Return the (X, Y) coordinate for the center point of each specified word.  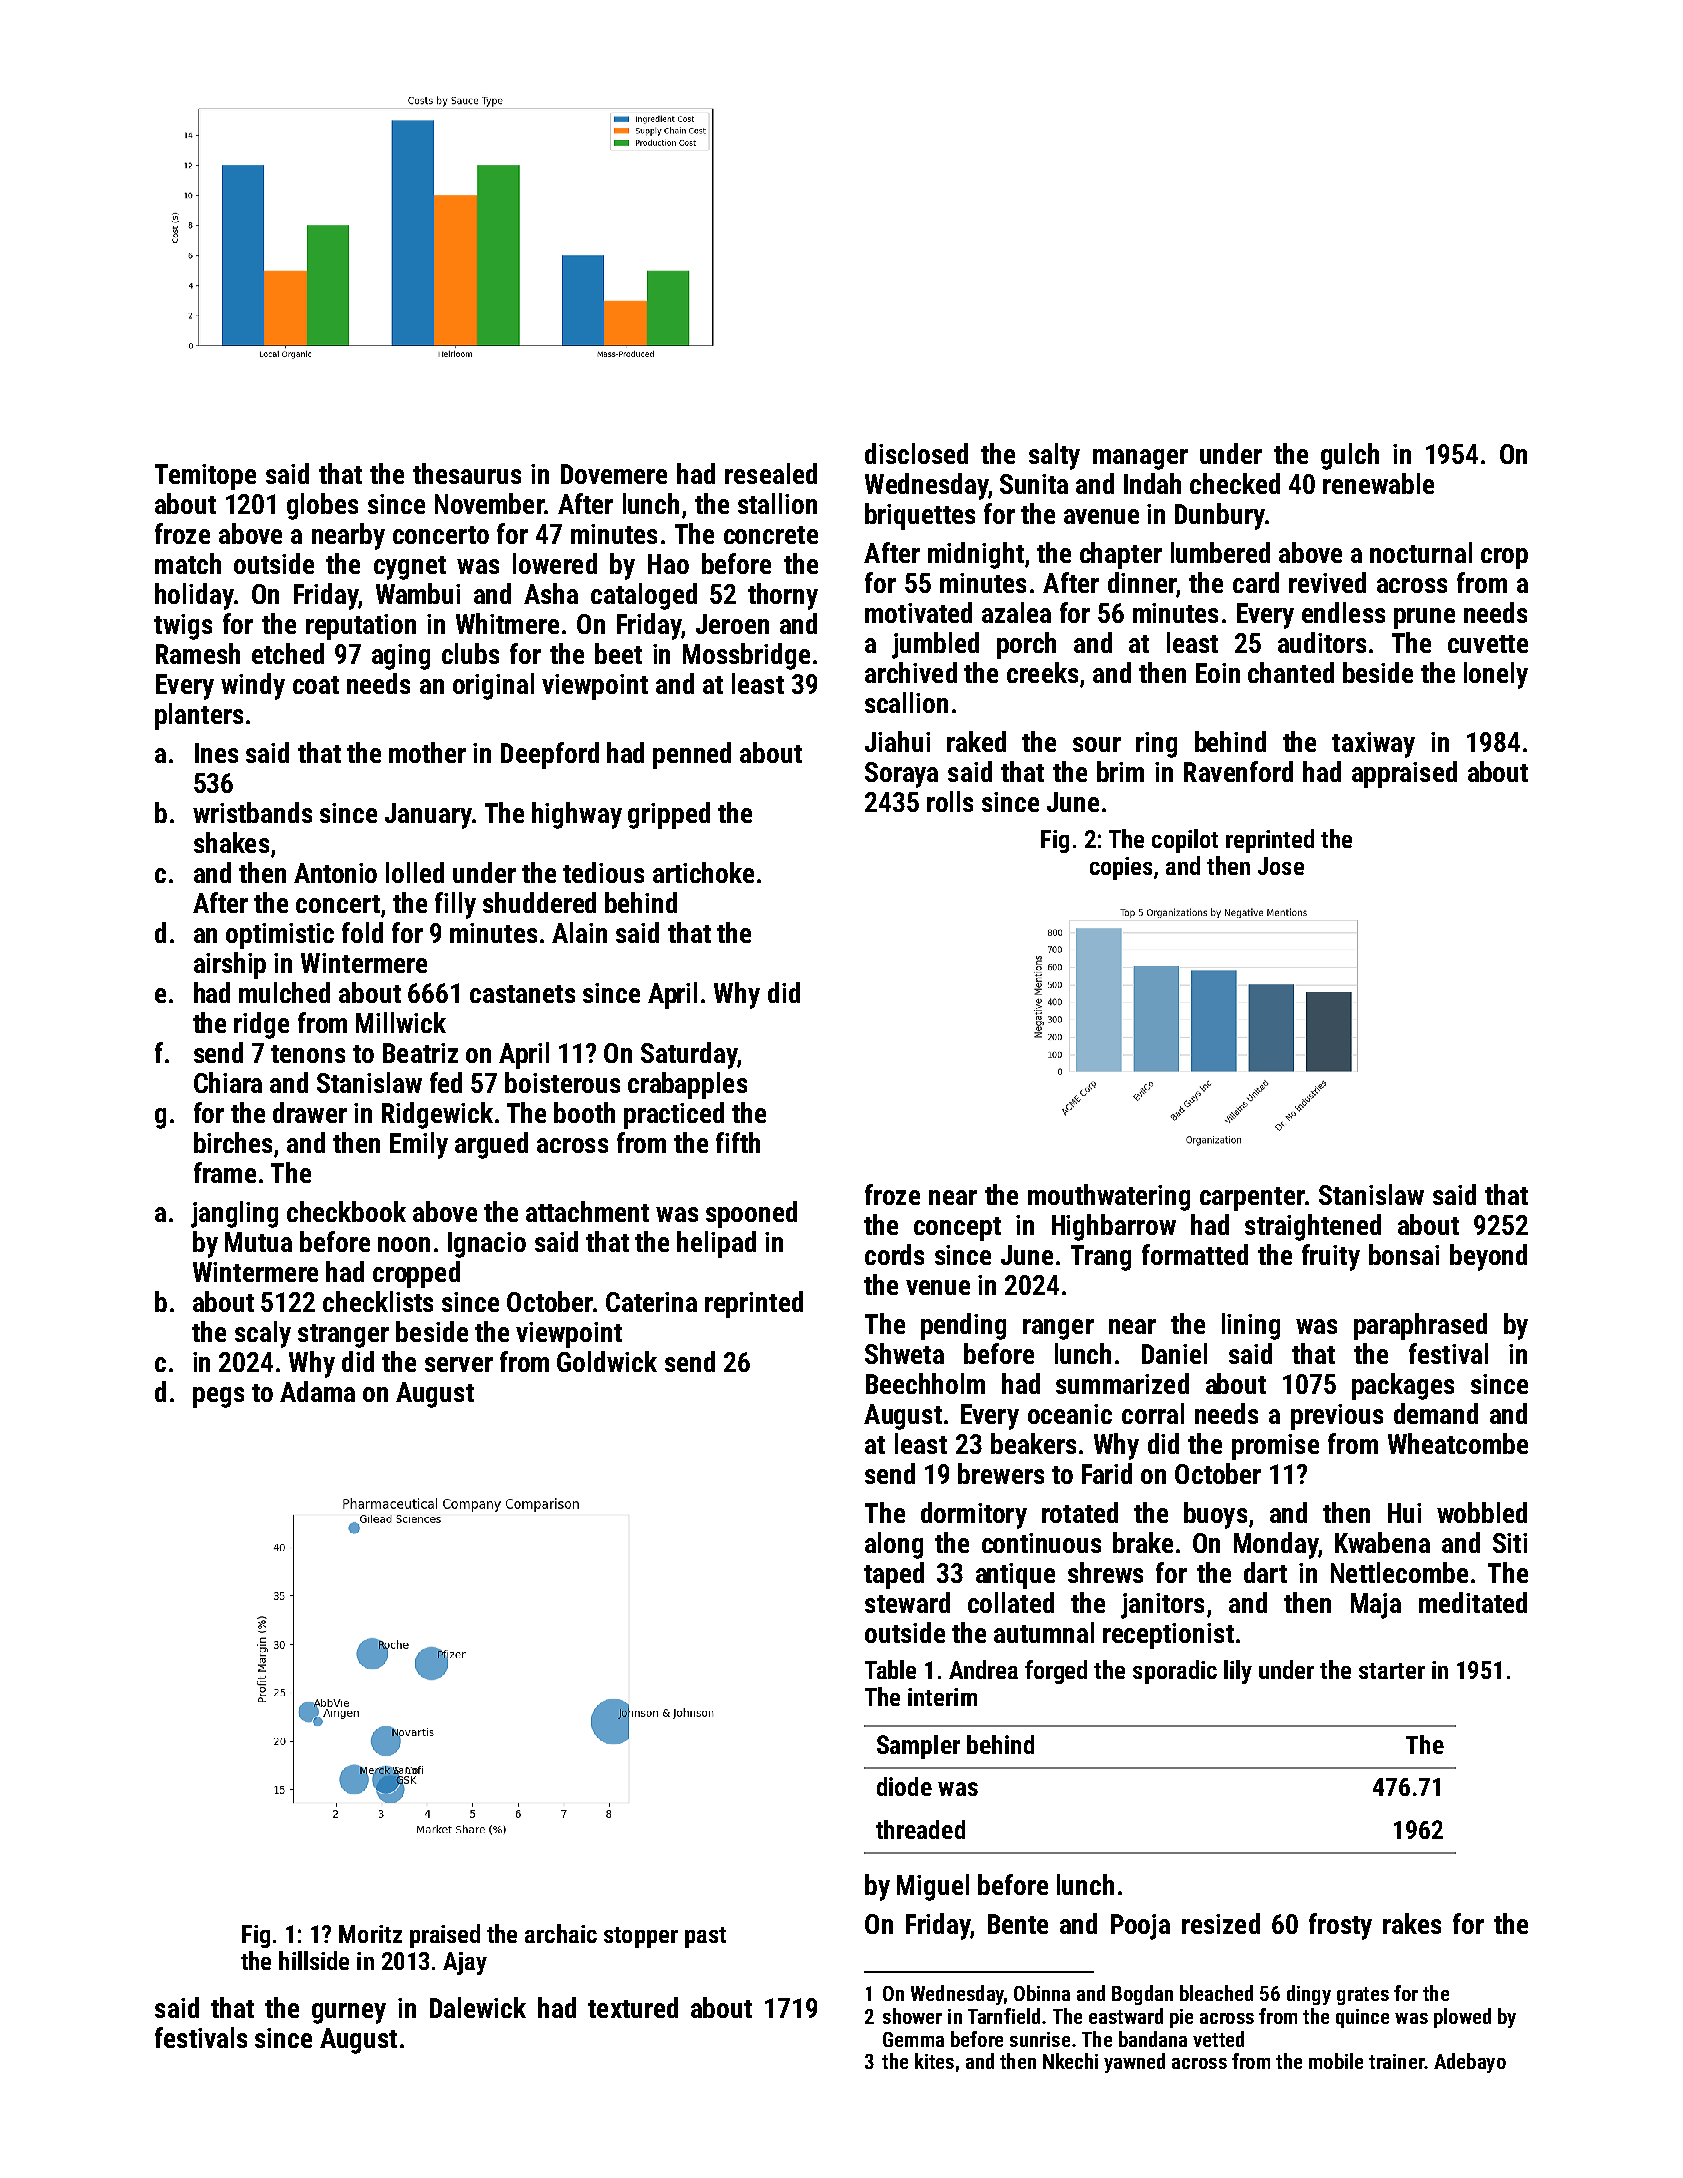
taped (894, 1575)
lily (1238, 1672)
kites (934, 2061)
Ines (216, 753)
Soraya (901, 775)
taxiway (1373, 745)
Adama (317, 1391)
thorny (783, 596)
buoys (1215, 1515)
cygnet (410, 568)
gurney (349, 2013)
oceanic (1070, 1414)
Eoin (1218, 673)
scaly (263, 1334)
